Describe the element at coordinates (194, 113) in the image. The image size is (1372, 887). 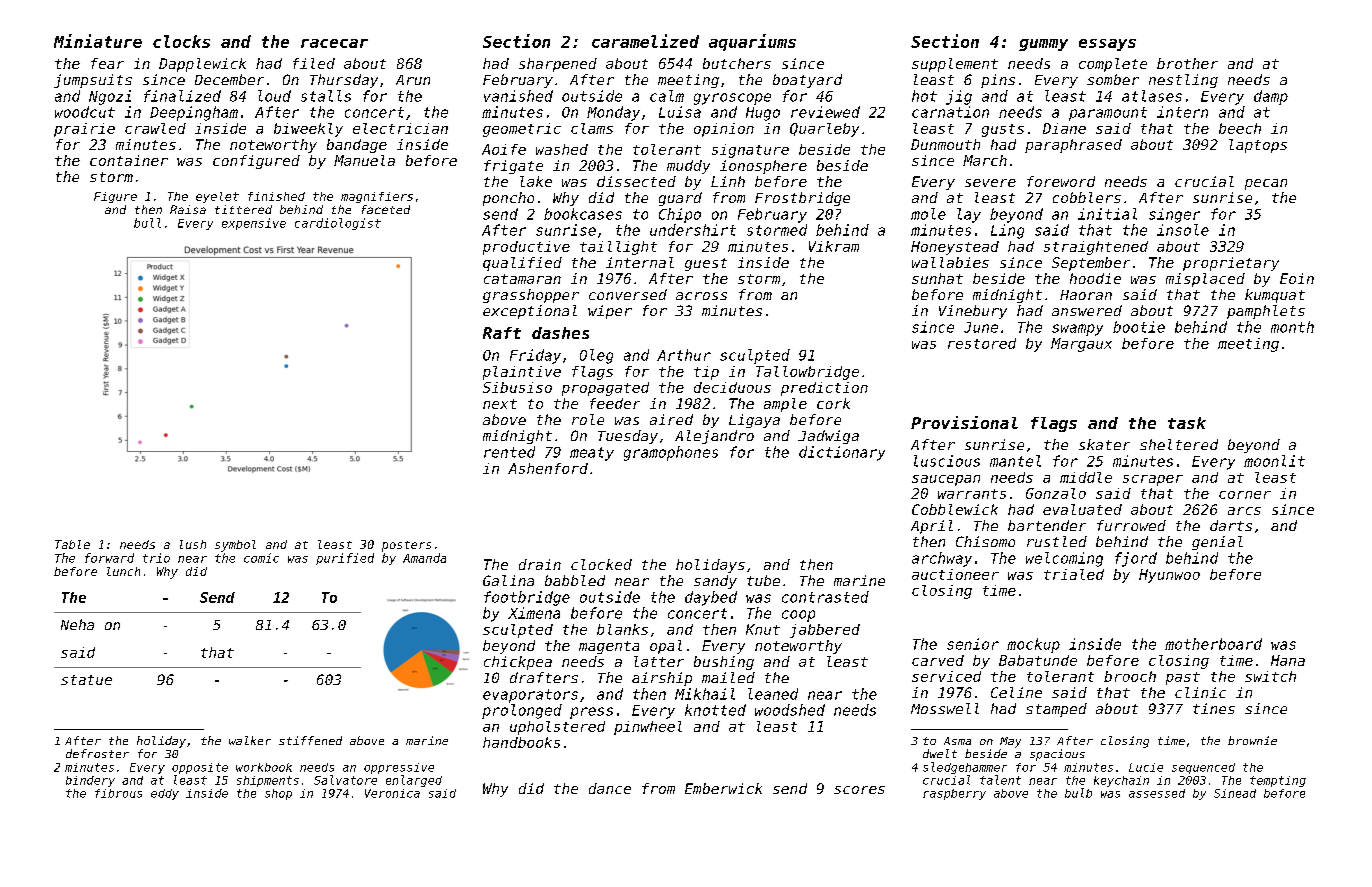
I see `Deepingham` at that location.
